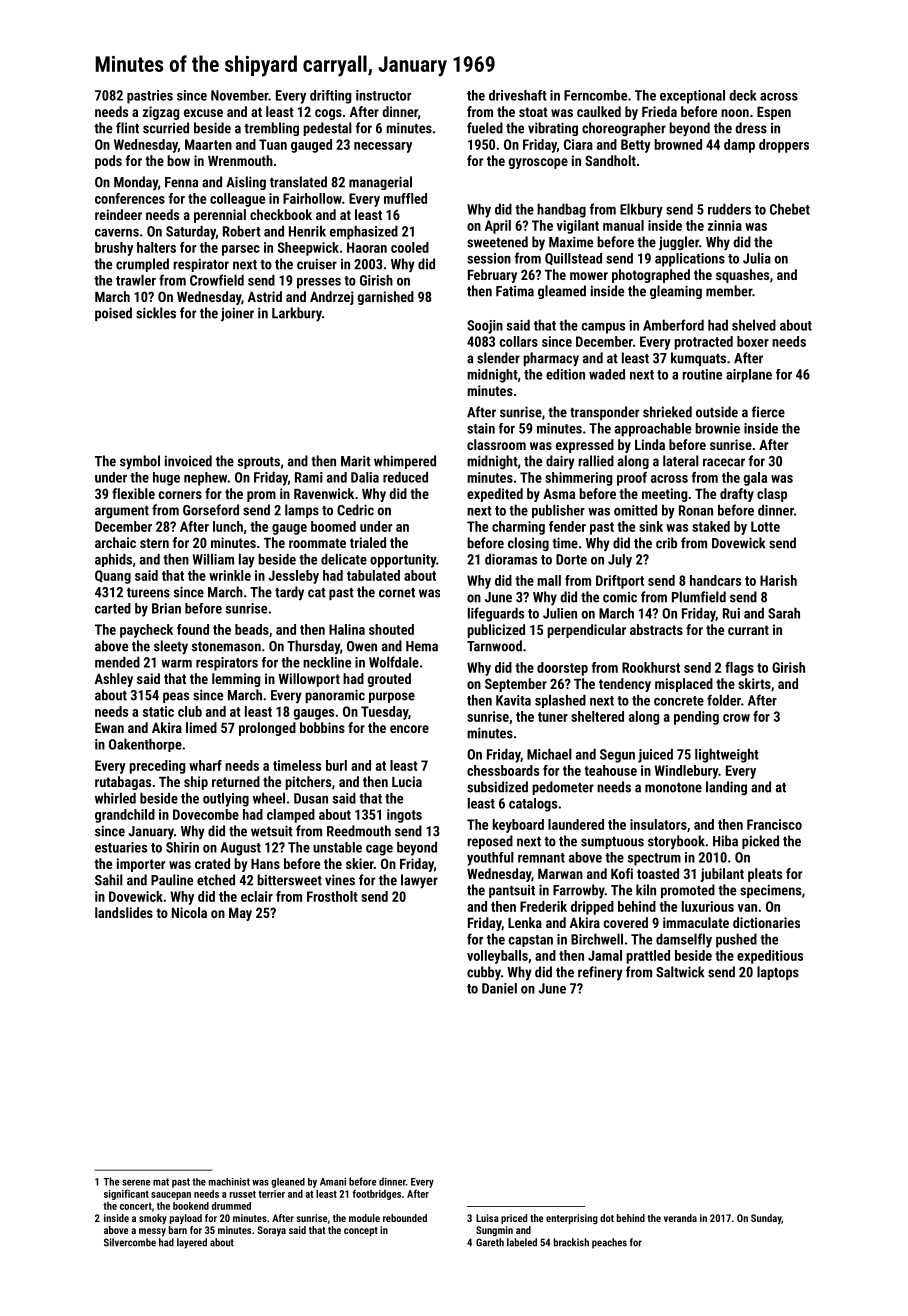 This screenshot has width=908, height=1316. What do you see at coordinates (419, 881) in the screenshot?
I see `lawyer` at bounding box center [419, 881].
